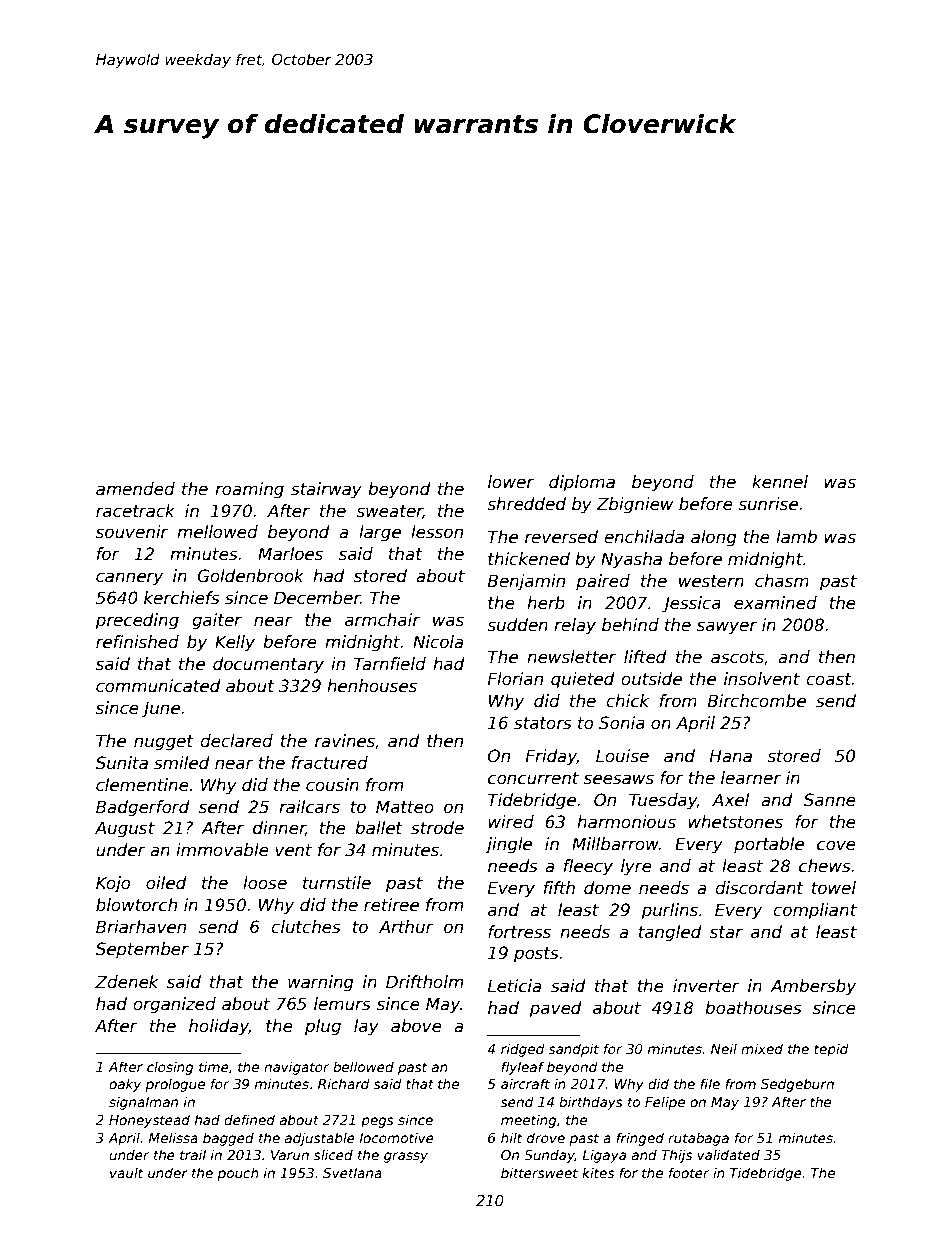 Image resolution: width=952 pixels, height=1233 pixels. Describe the element at coordinates (238, 1174) in the screenshot. I see `pouch` at that location.
